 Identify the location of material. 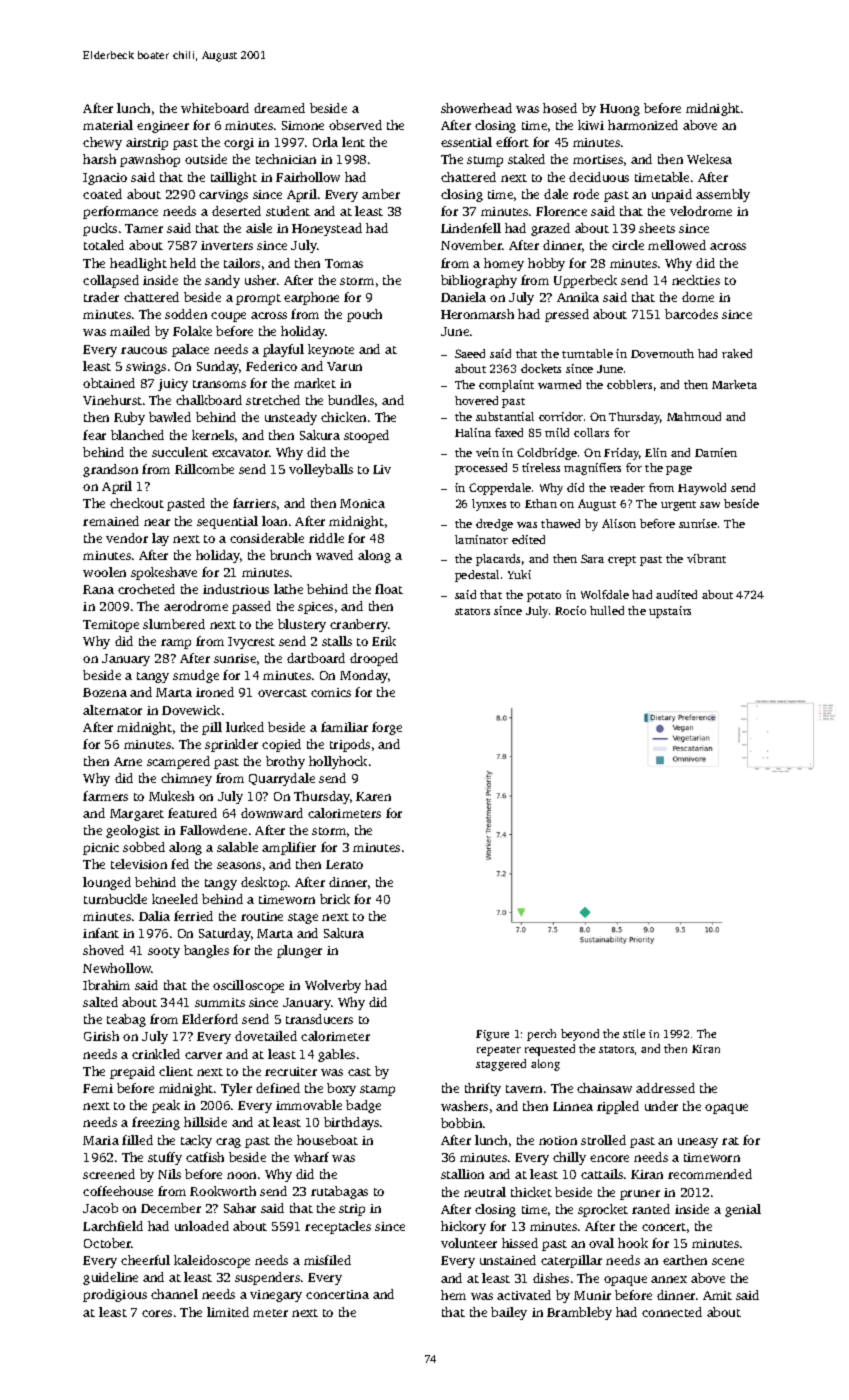
(108, 125).
